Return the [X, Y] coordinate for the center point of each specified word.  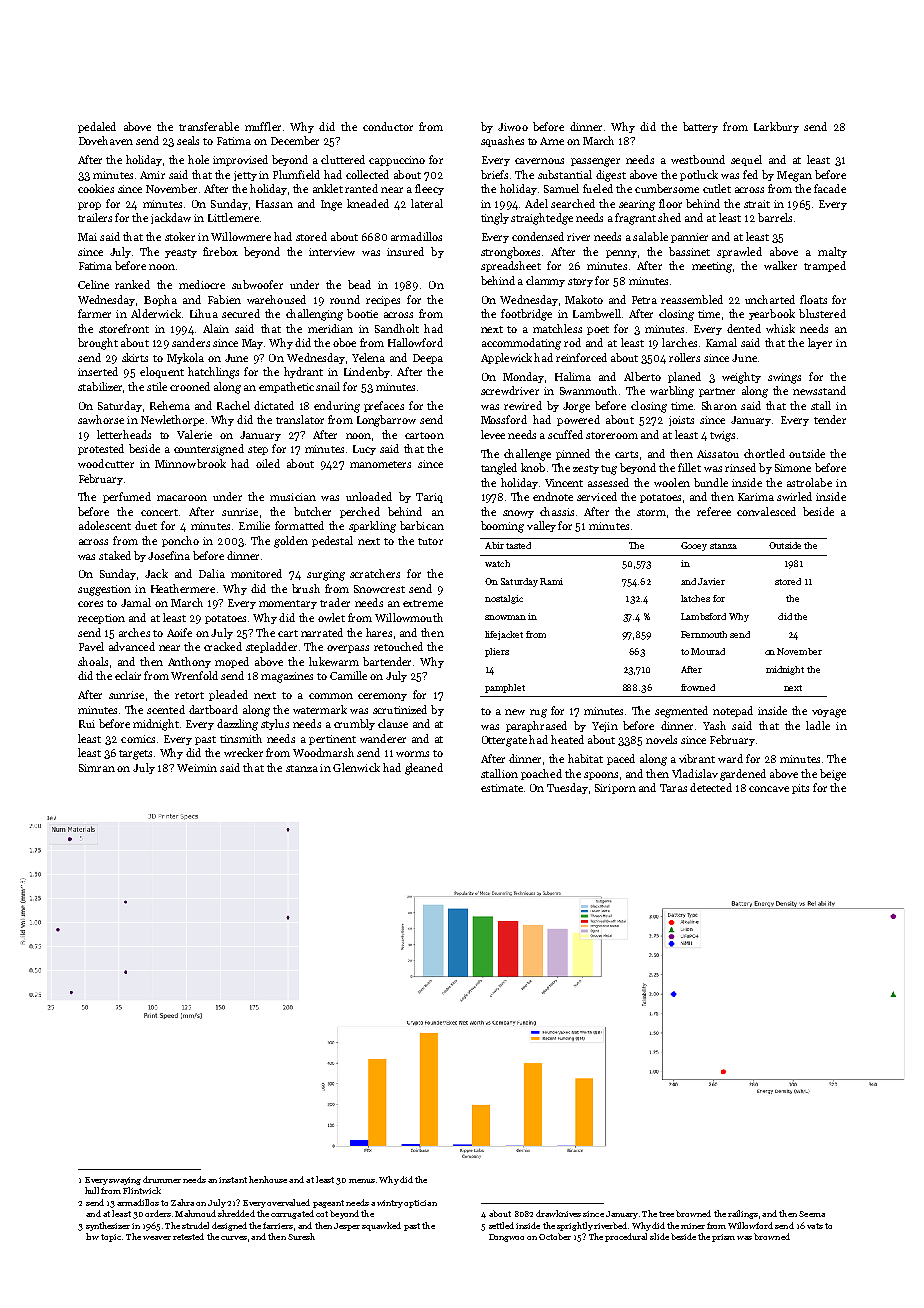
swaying [125, 1181]
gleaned [424, 769]
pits [800, 789]
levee [493, 434]
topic [111, 1238]
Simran [97, 768]
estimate [502, 788]
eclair [128, 675]
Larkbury [776, 127]
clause [393, 723]
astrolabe [809, 482]
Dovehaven [106, 140]
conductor [388, 126]
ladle [818, 725]
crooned [190, 386]
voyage [829, 713]
